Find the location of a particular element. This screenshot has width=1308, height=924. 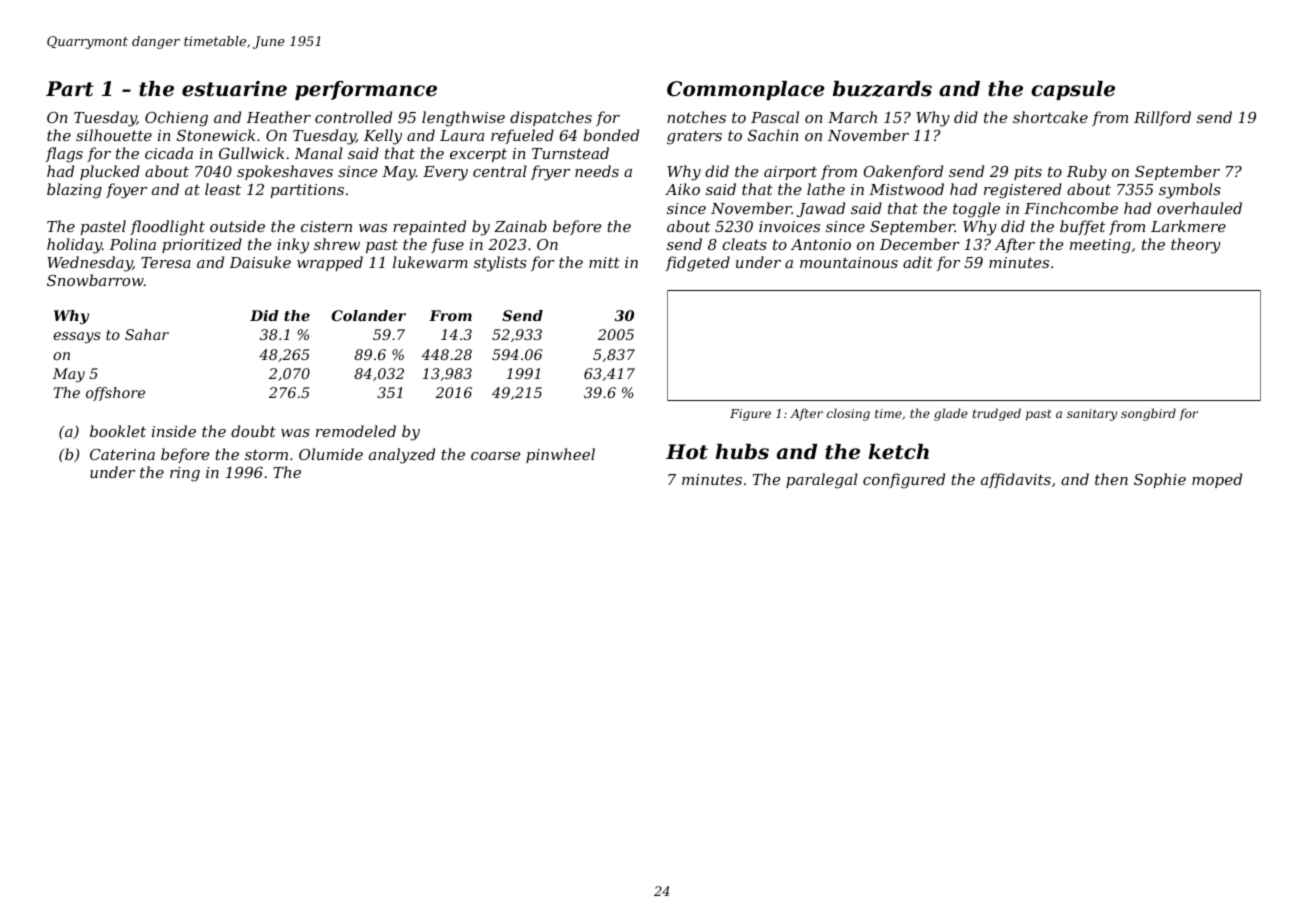

remodeled is located at coordinates (356, 431).
